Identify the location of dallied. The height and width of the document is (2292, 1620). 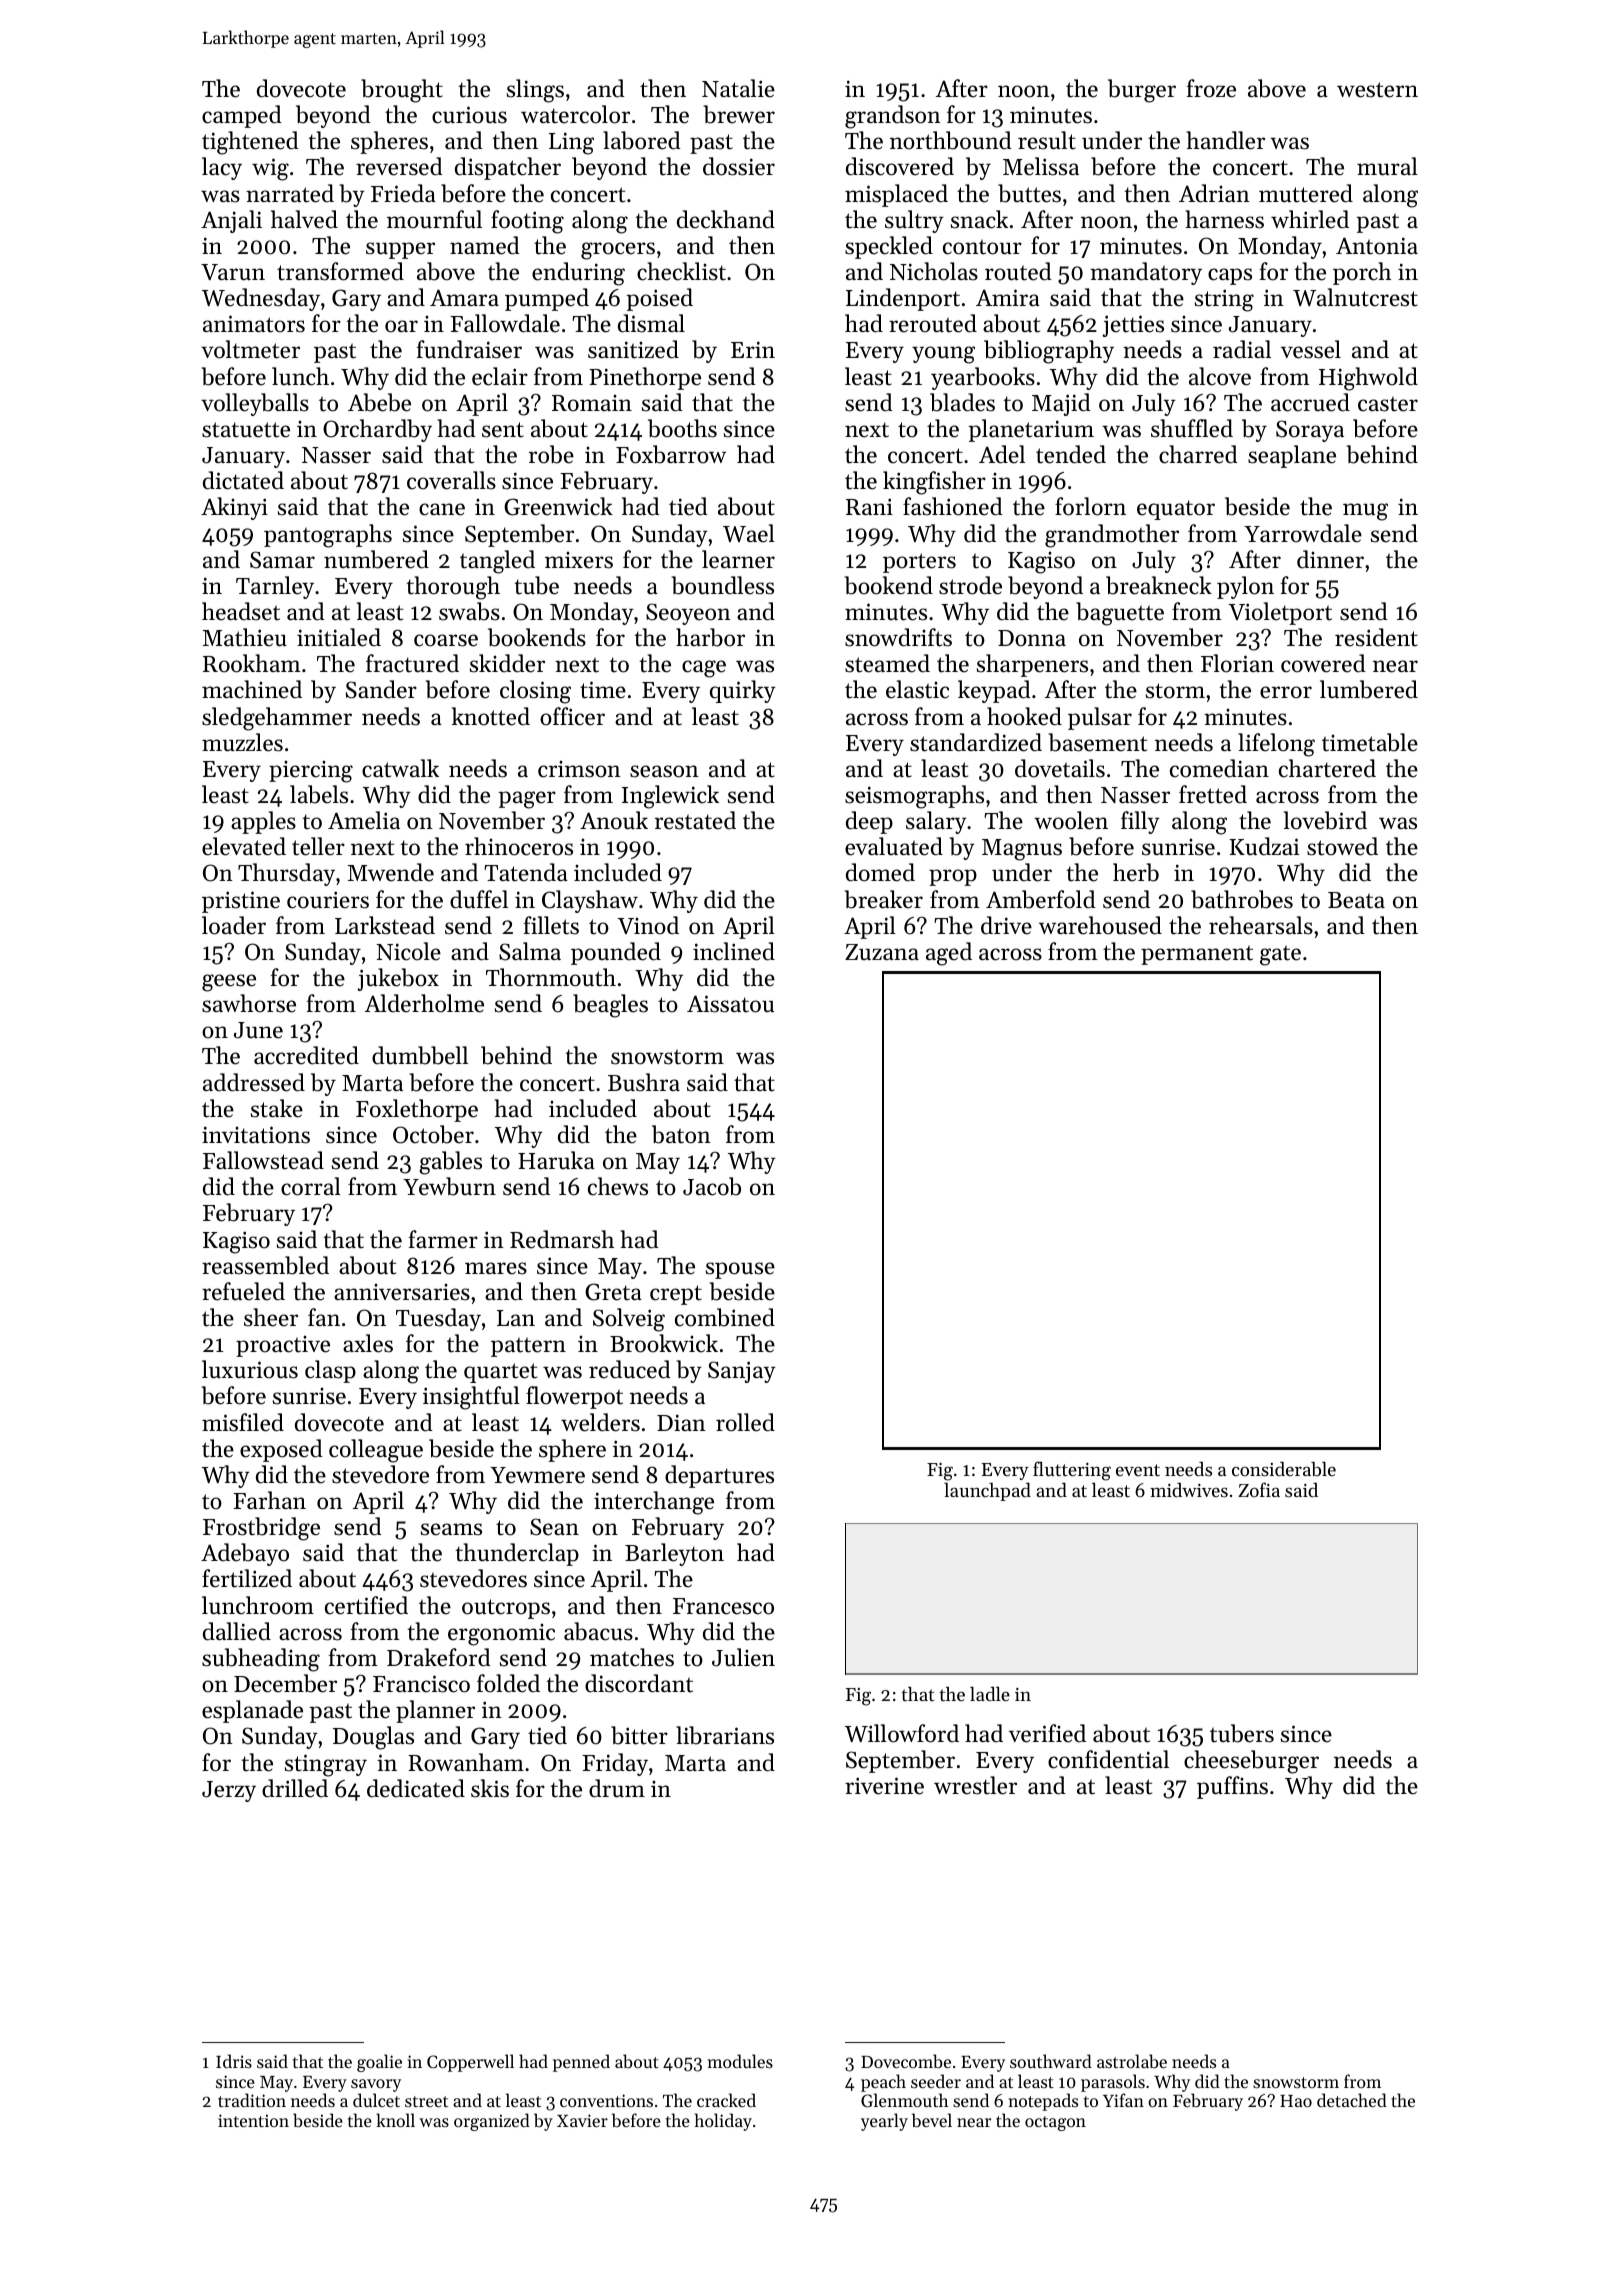
(237, 1631).
